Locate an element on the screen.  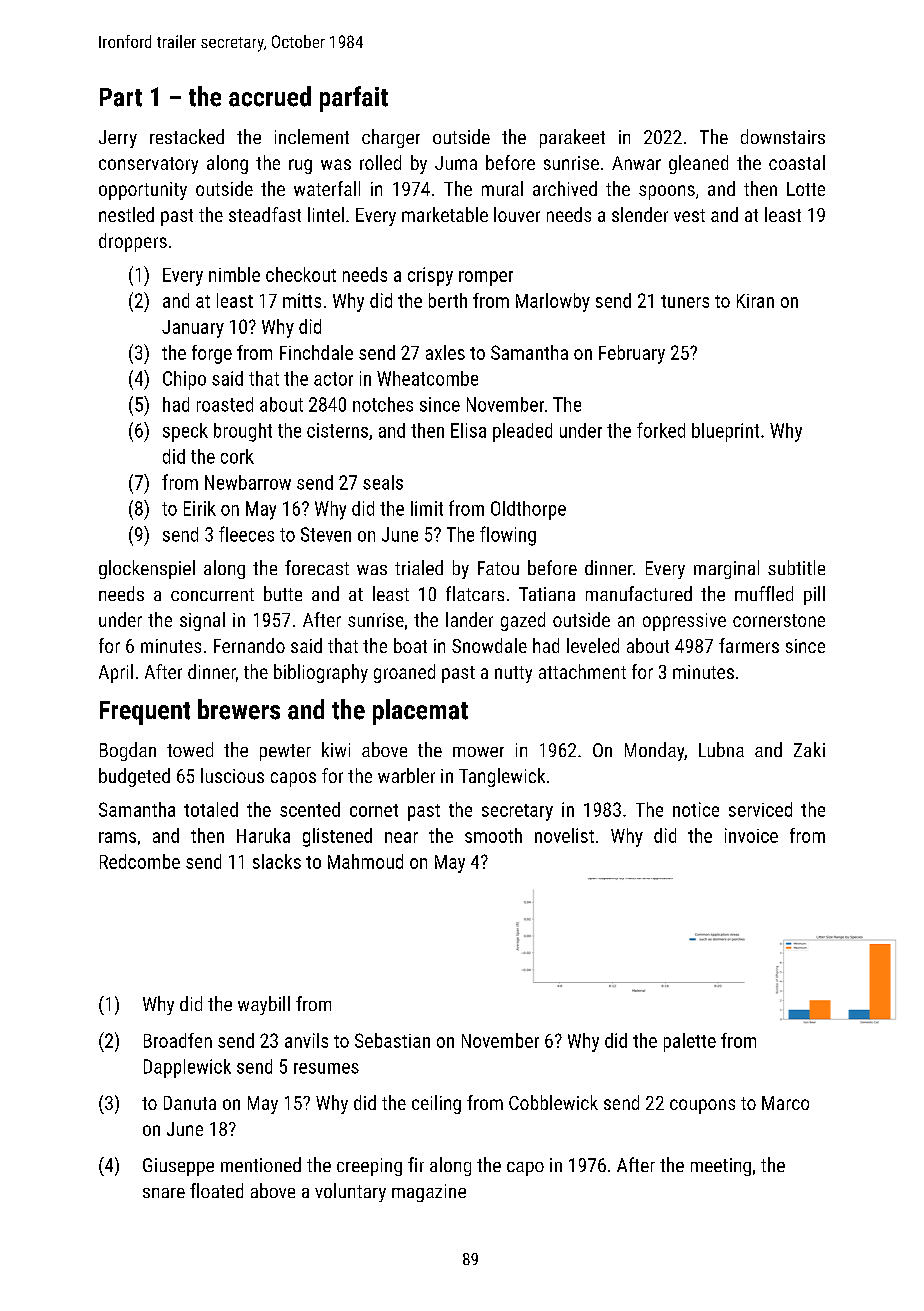
marketable is located at coordinates (445, 214).
